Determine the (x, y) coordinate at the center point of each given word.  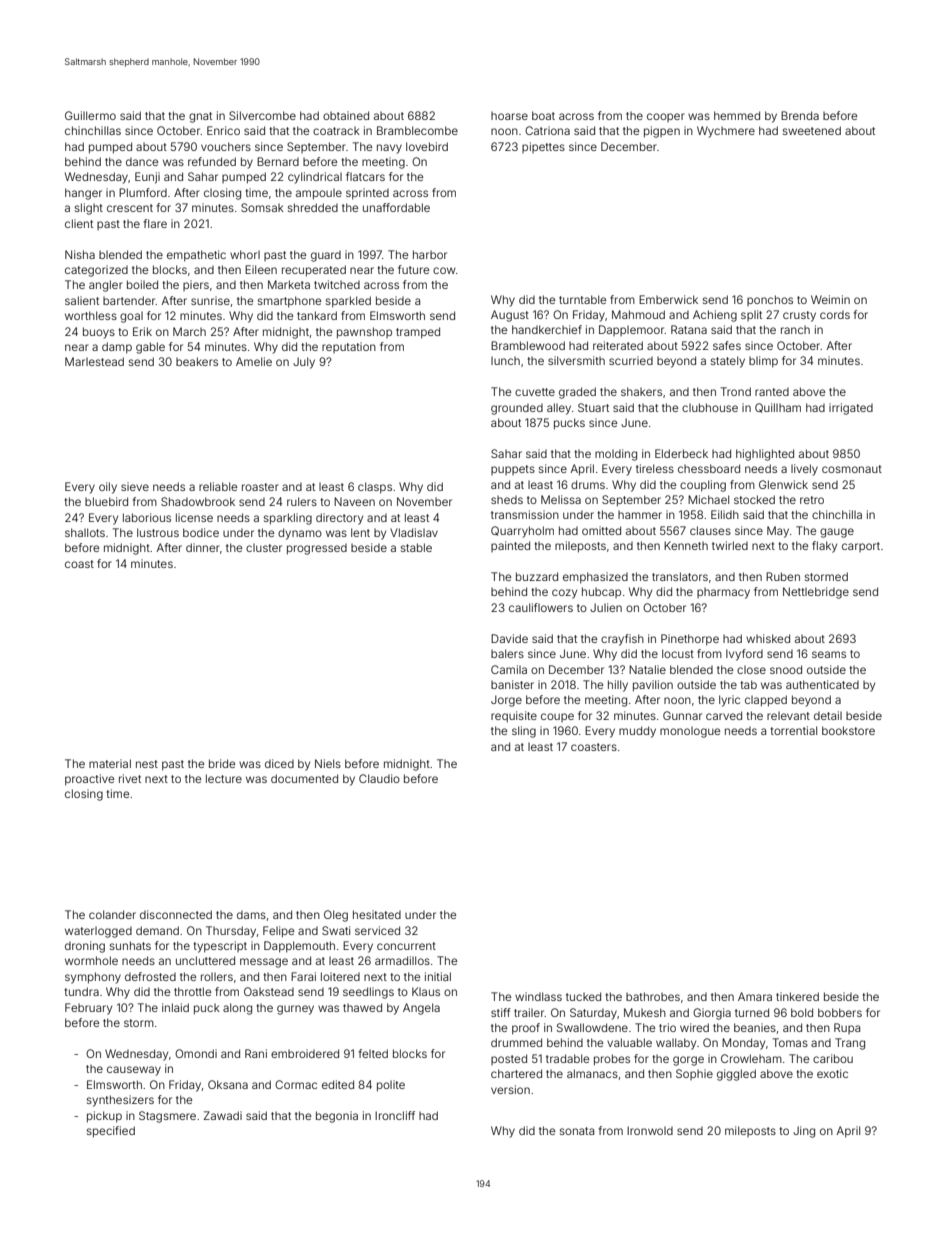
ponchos (770, 300)
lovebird (427, 146)
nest (147, 764)
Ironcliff (395, 1115)
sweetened (812, 130)
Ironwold (650, 1130)
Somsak (262, 207)
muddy (637, 732)
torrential (794, 730)
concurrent (406, 946)
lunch (505, 361)
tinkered (797, 996)
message (264, 963)
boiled (142, 284)
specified (111, 1132)
